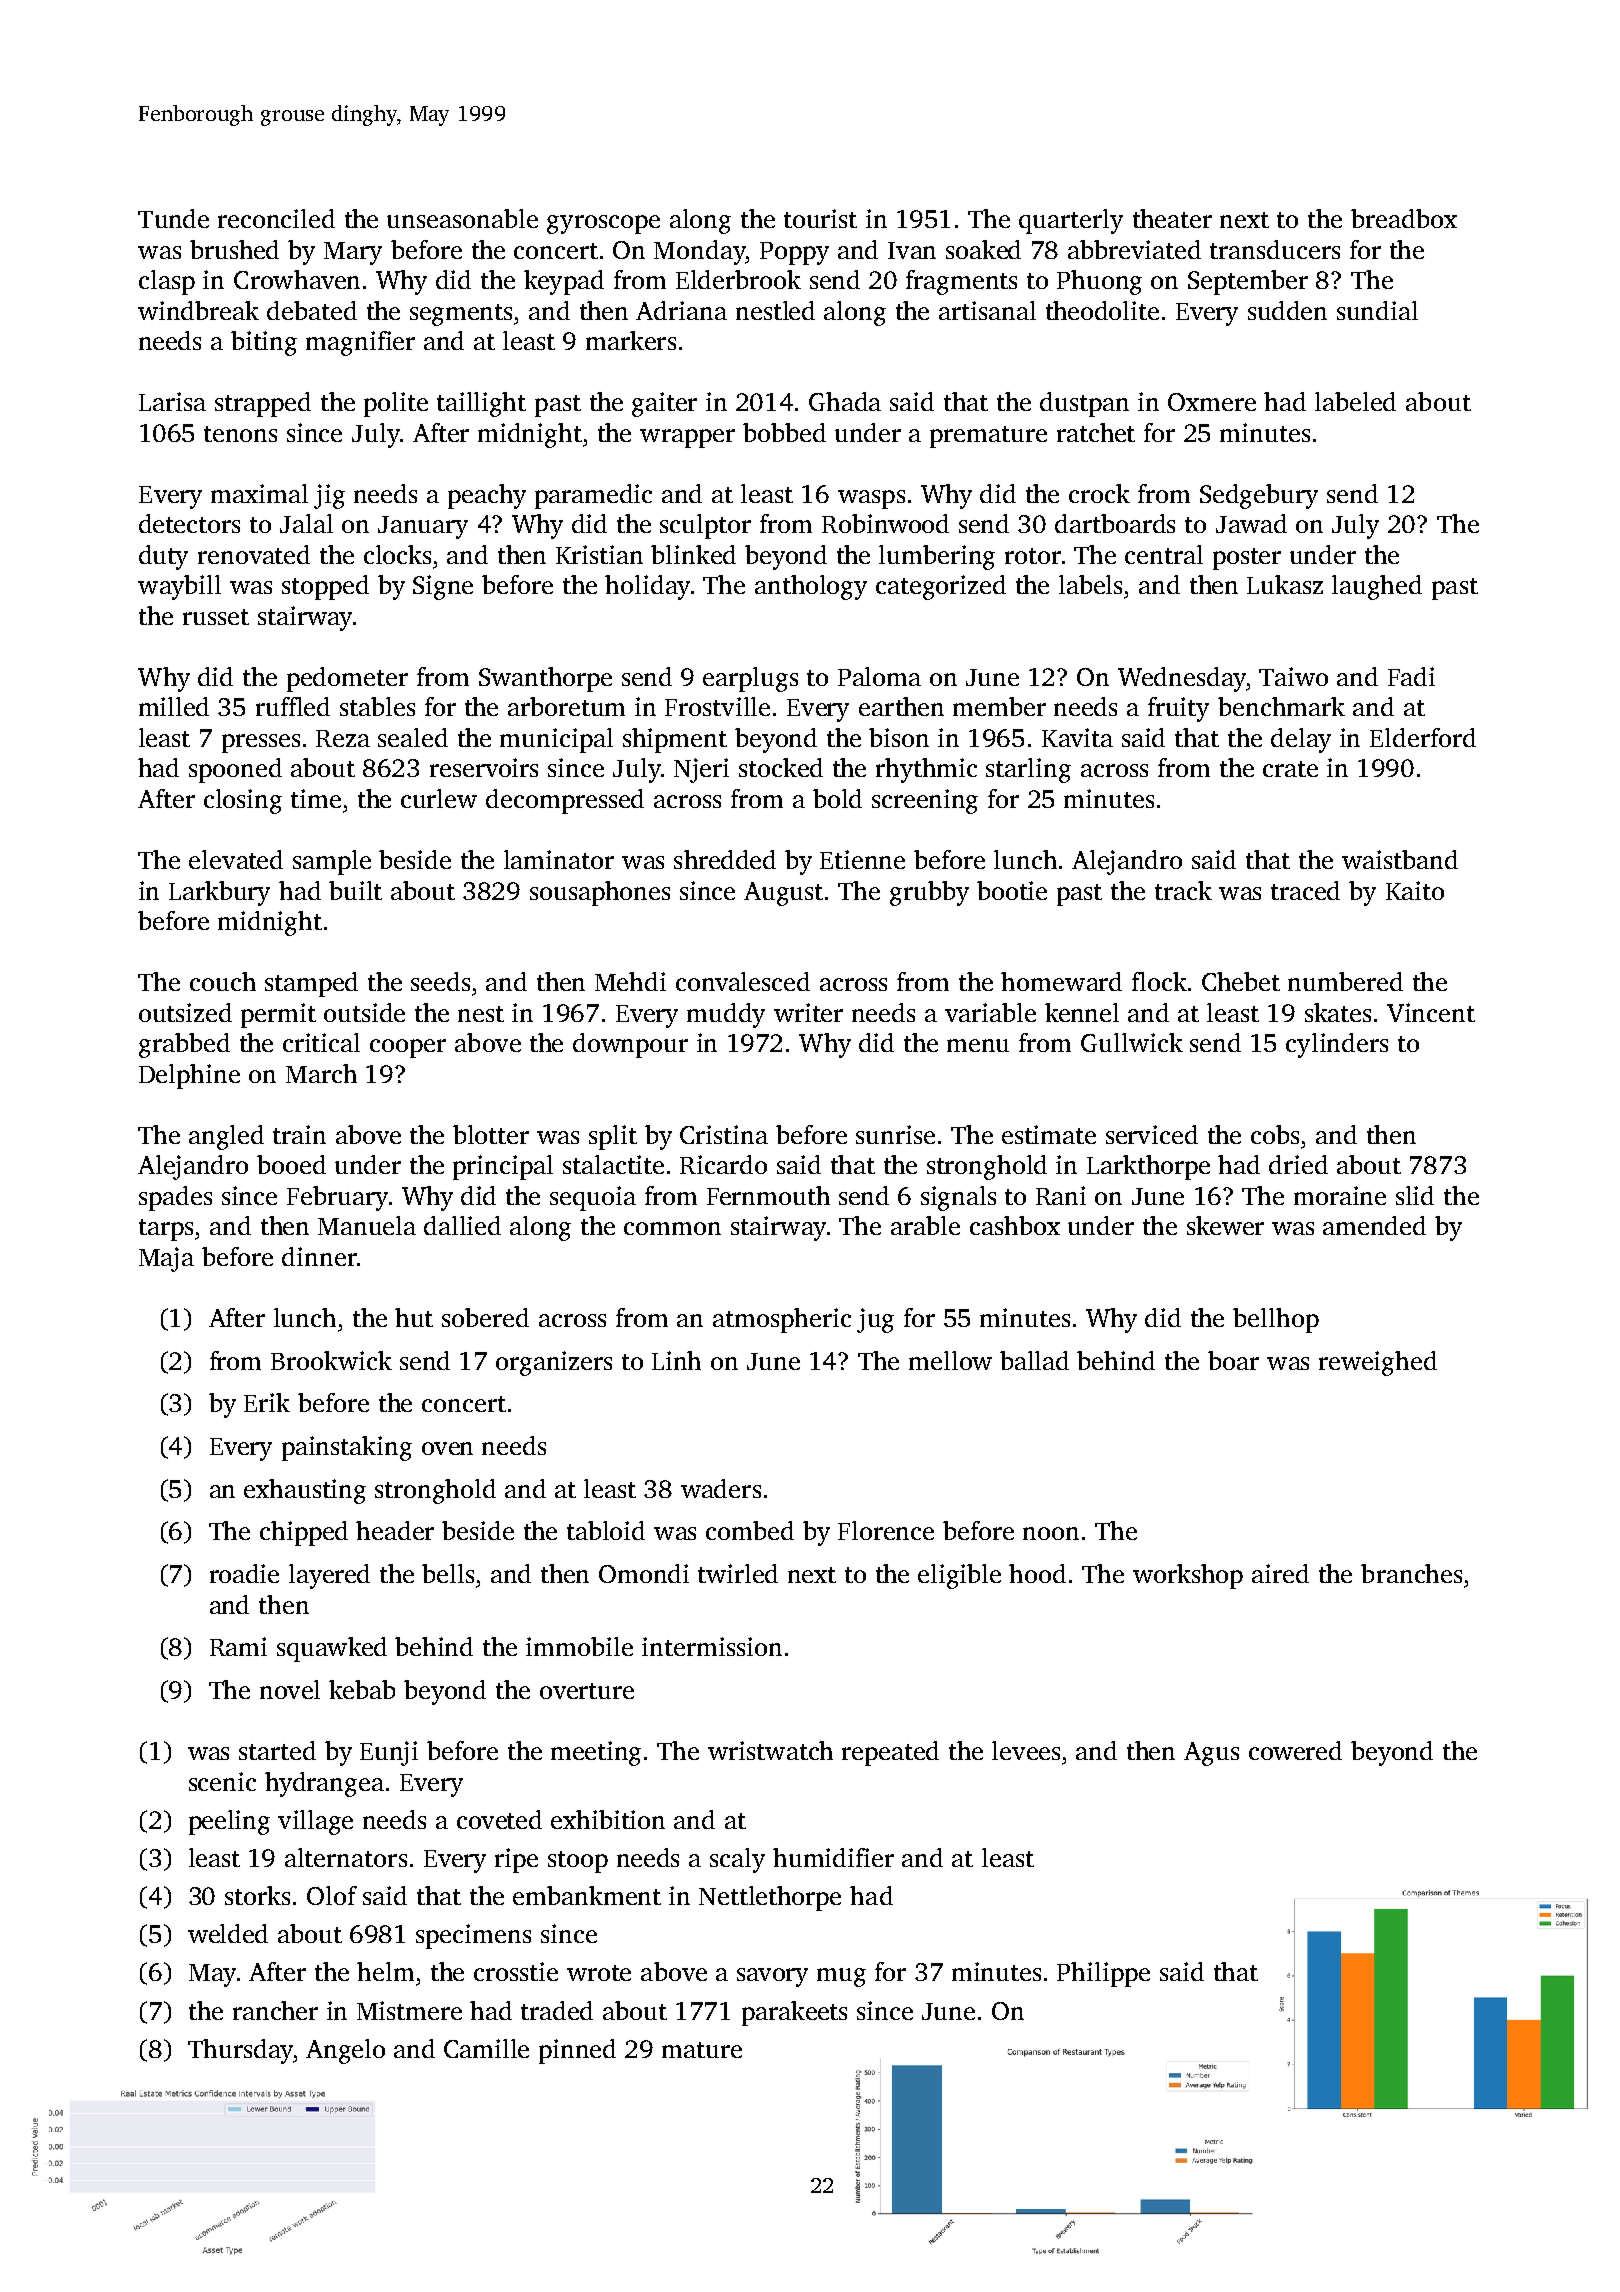 The height and width of the image is (2292, 1620). I want to click on mellow, so click(950, 1360).
